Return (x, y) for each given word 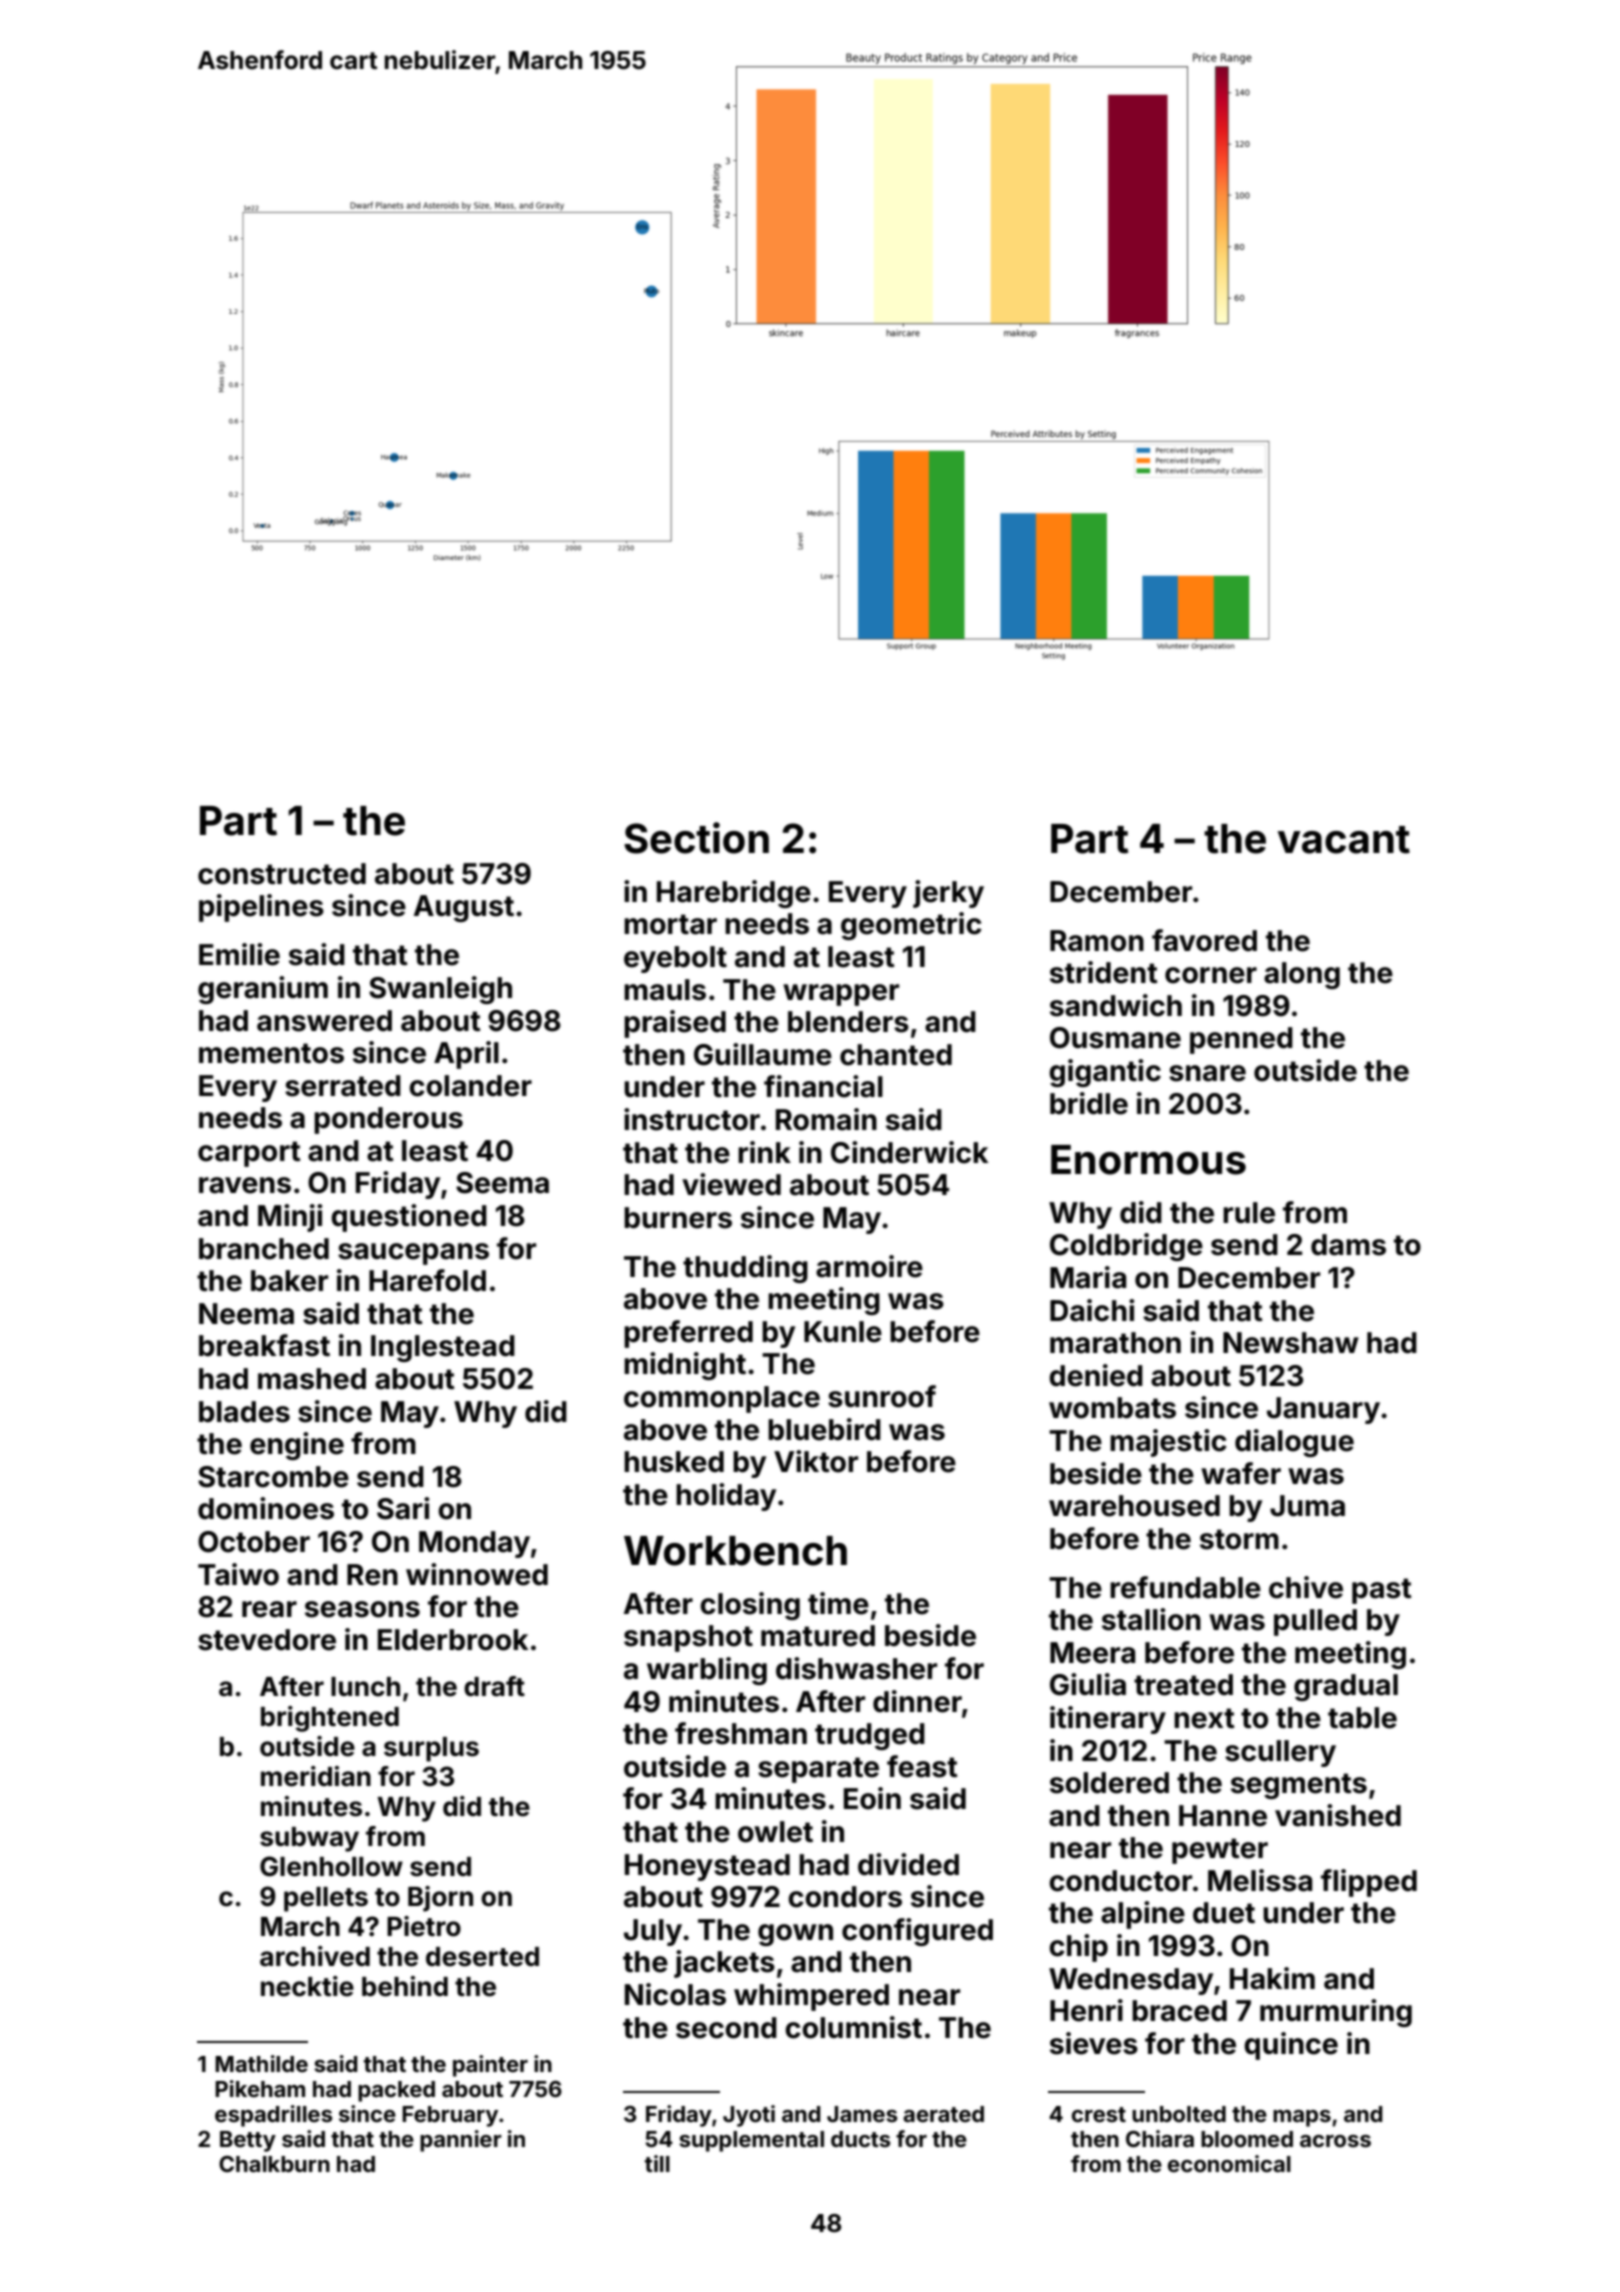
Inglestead (443, 1348)
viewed (731, 1184)
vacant (1343, 840)
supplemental (751, 2141)
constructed (282, 874)
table (1362, 1718)
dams (1348, 1245)
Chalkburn (274, 2164)
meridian (316, 1776)
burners (678, 1218)
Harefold (427, 1280)
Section (696, 838)
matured (818, 1636)
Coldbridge (1126, 1247)
